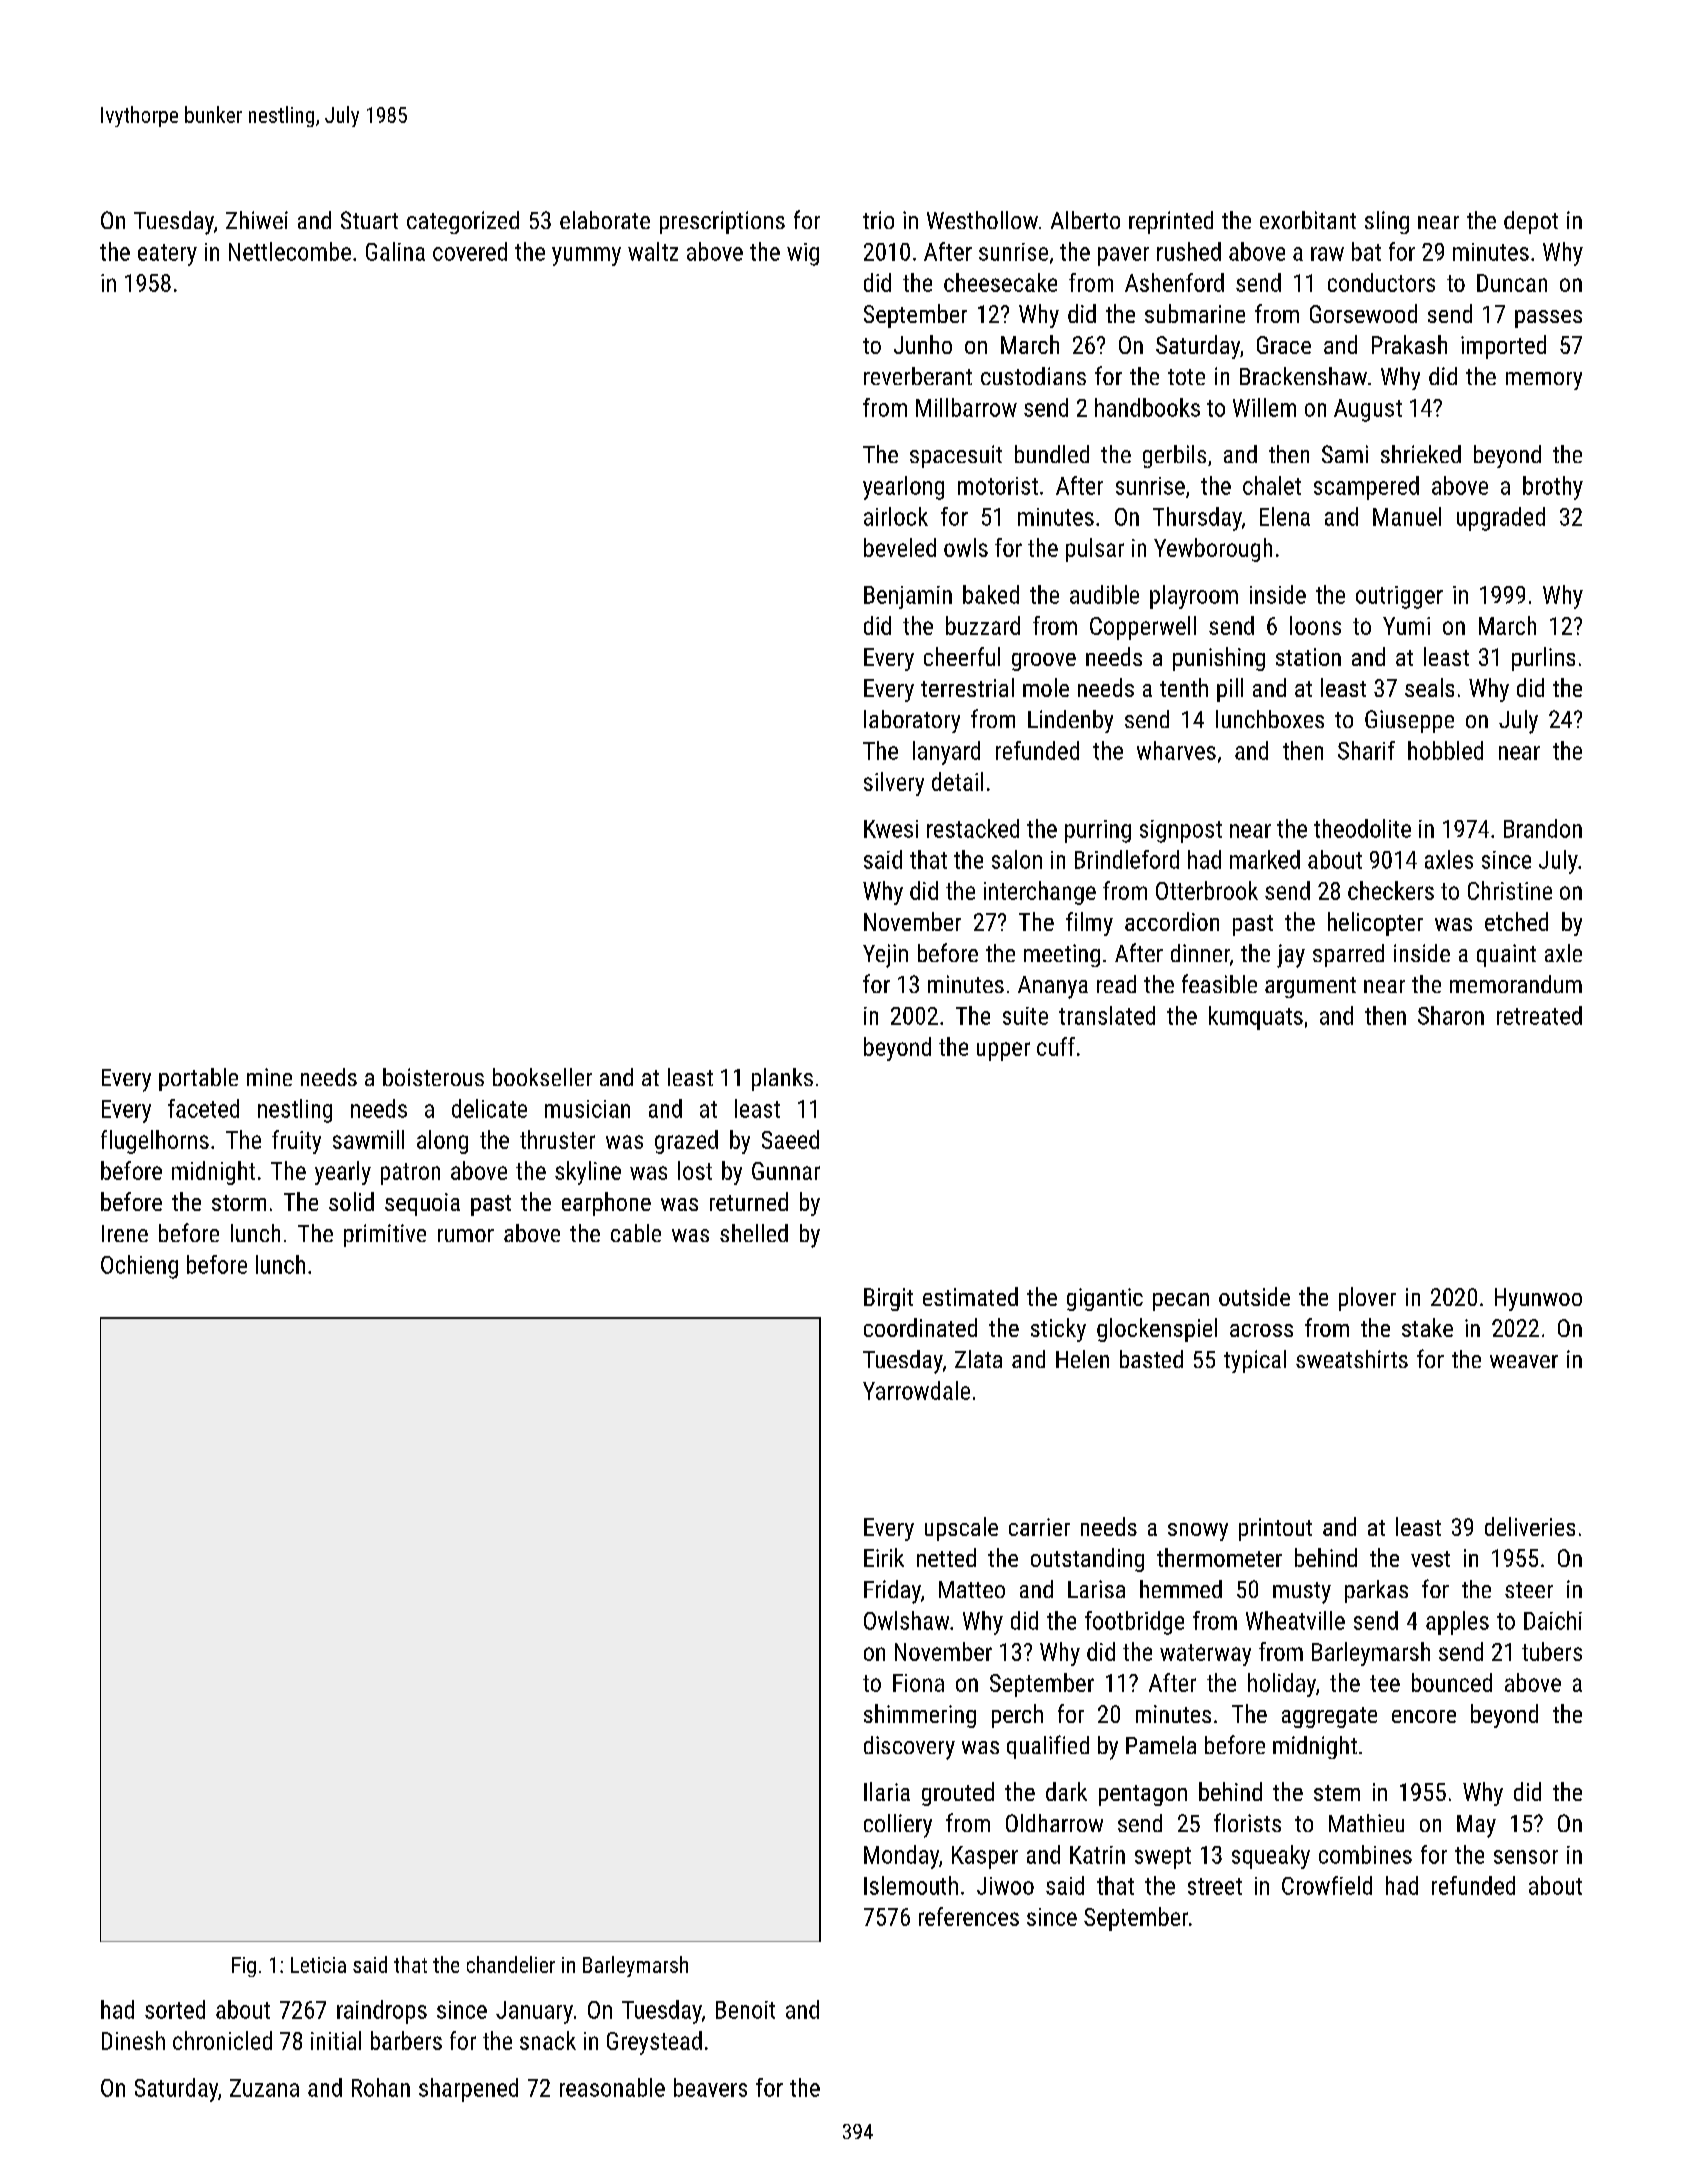 The image size is (1683, 2178). What do you see at coordinates (1451, 1015) in the page?
I see `Sharon` at bounding box center [1451, 1015].
